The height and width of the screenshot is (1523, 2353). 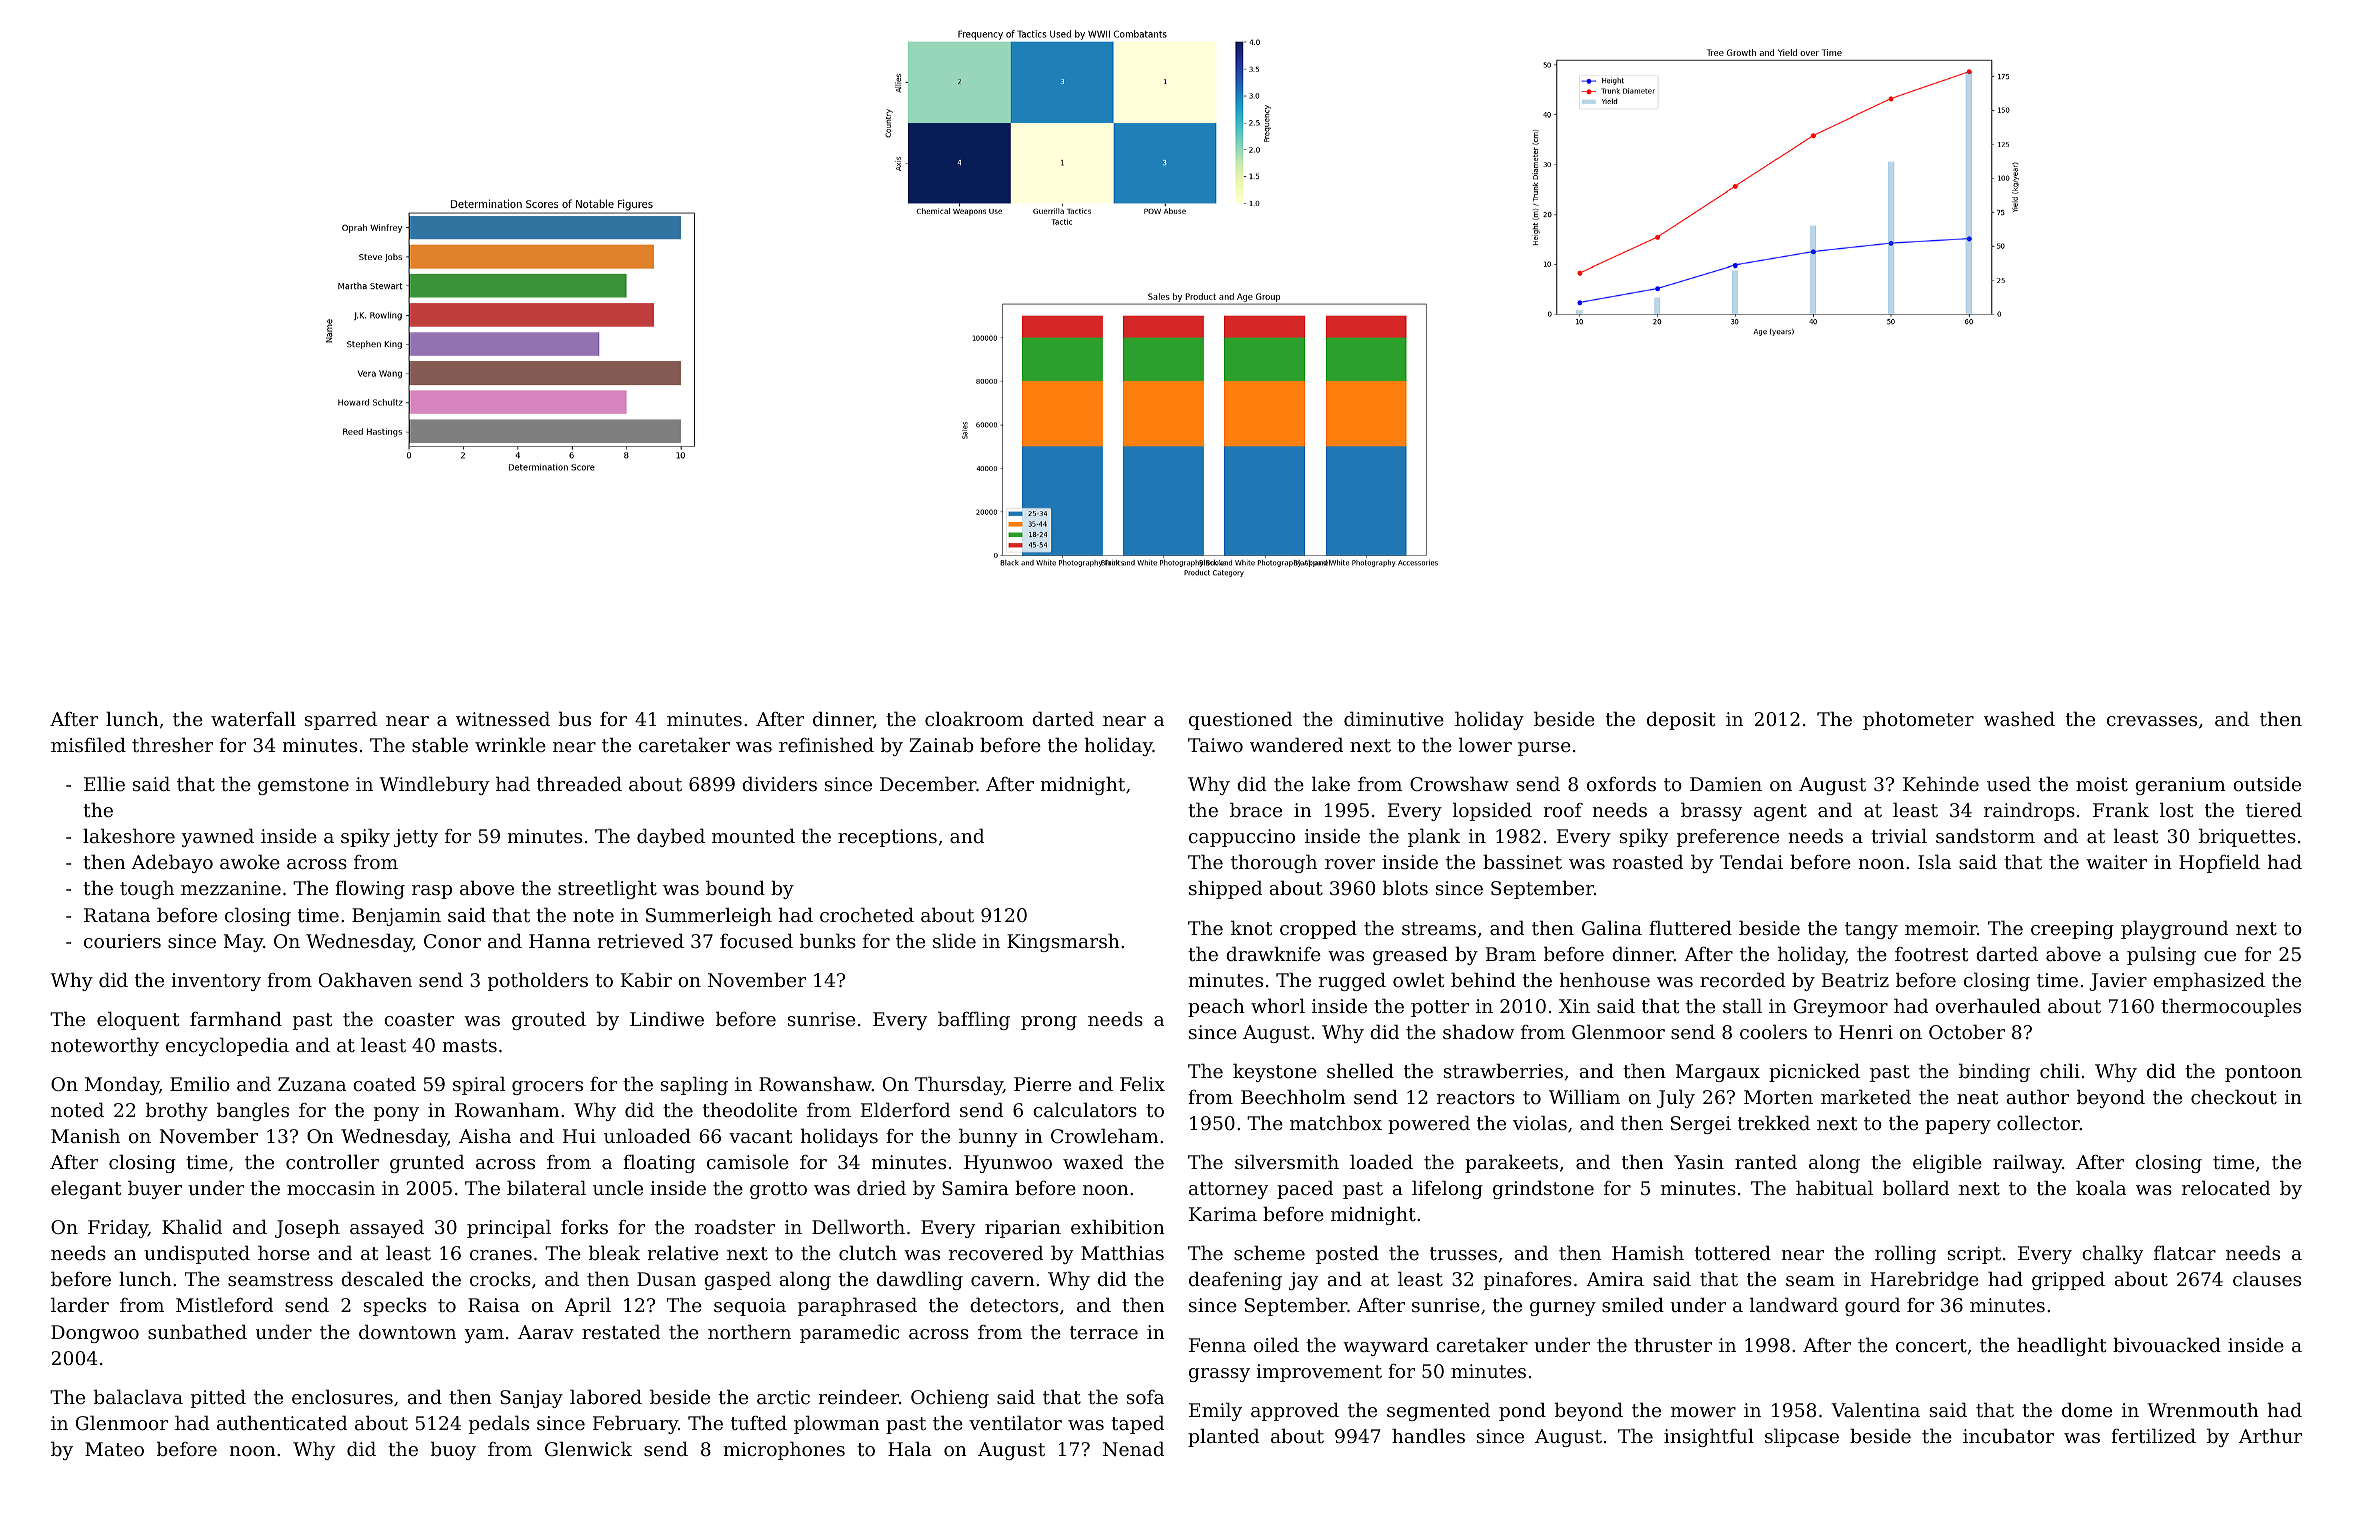 I want to click on grouted, so click(x=549, y=1020).
